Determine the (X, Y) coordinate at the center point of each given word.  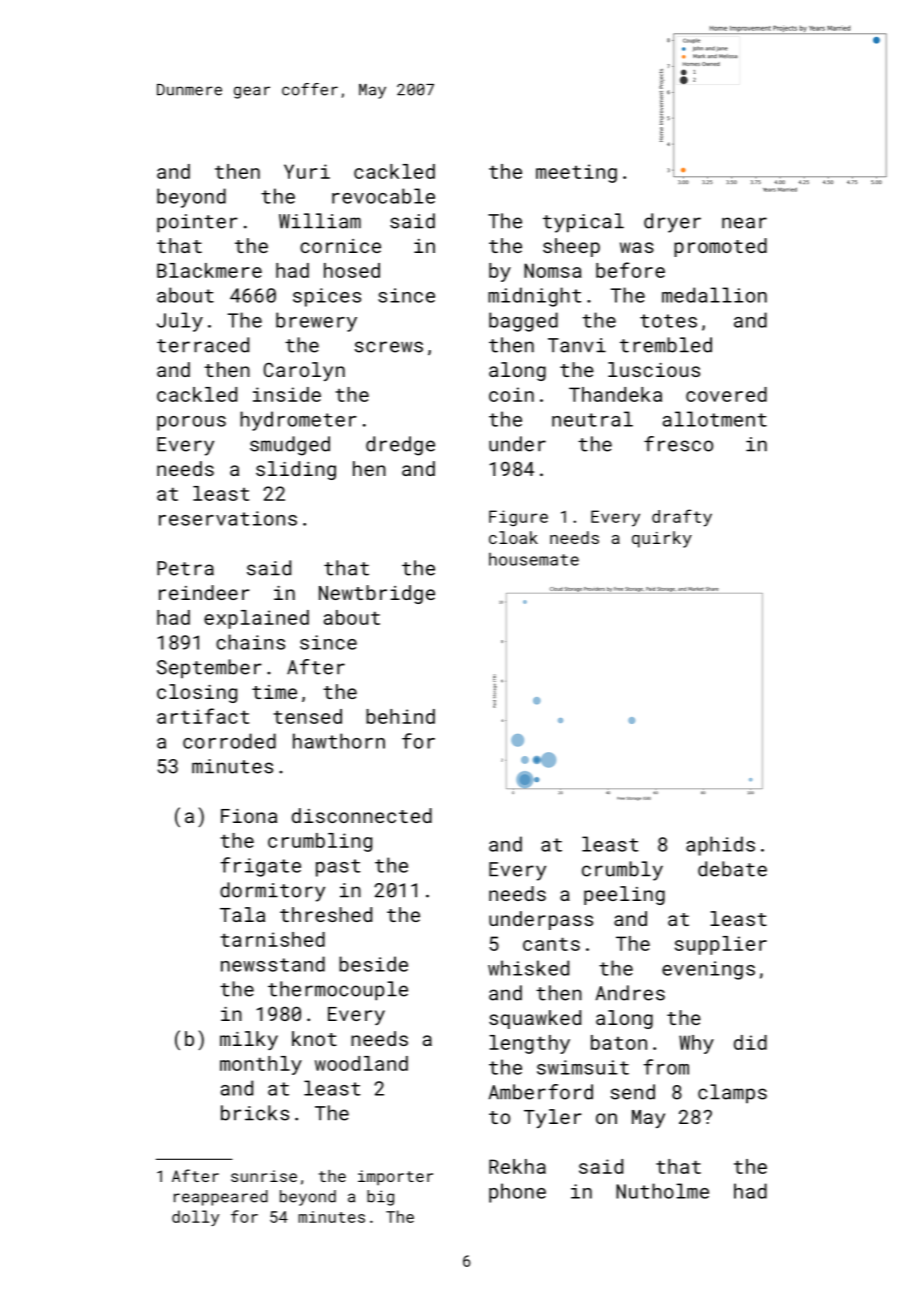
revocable (383, 196)
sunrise (264, 1176)
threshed (326, 914)
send (633, 1092)
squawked (535, 1019)
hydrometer (298, 421)
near (744, 223)
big (380, 1198)
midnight (534, 297)
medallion (714, 295)
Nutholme (662, 1191)
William (320, 221)
